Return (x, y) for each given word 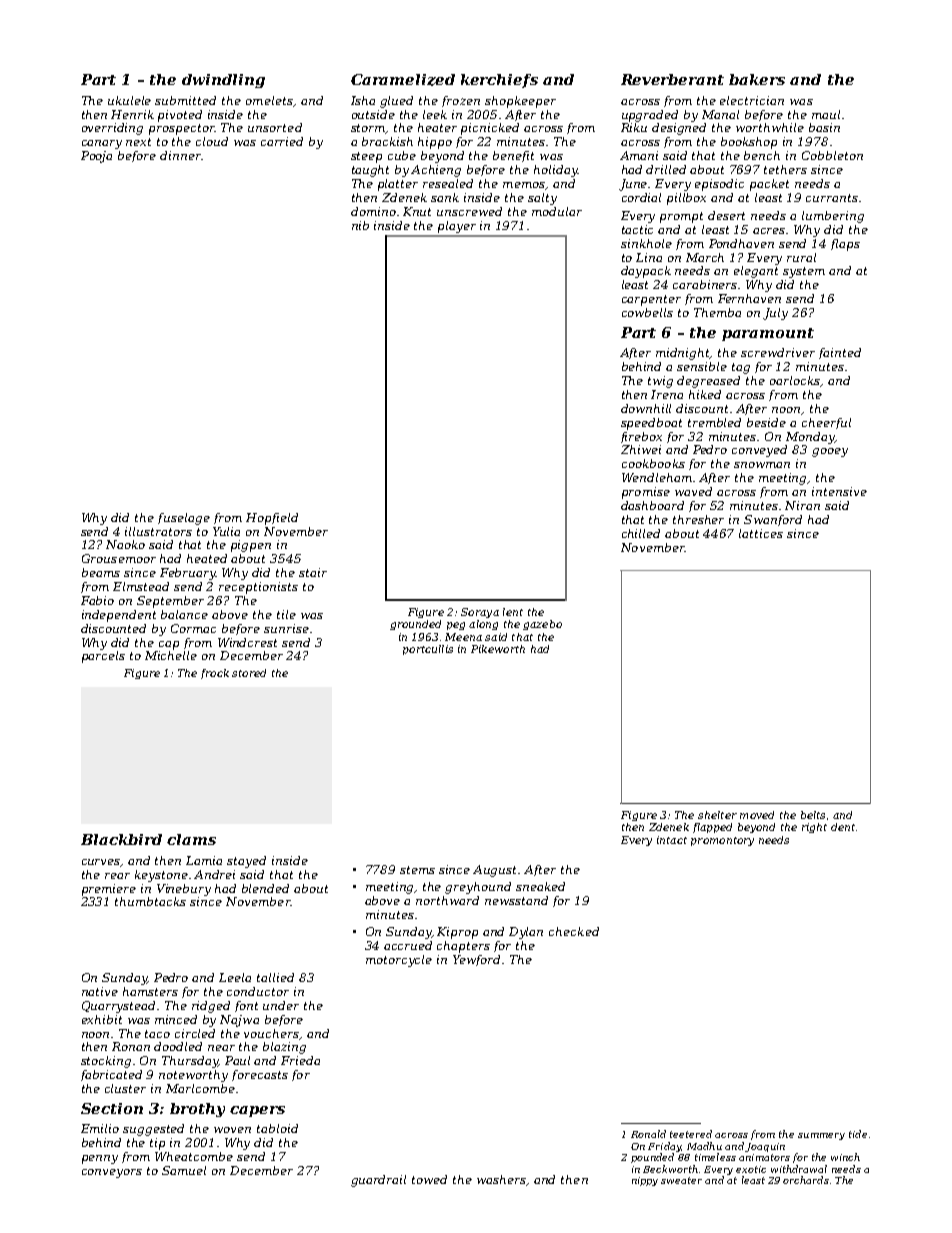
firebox (641, 437)
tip (157, 1144)
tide (858, 1134)
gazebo (542, 625)
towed (429, 1179)
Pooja (96, 157)
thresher (698, 519)
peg (456, 626)
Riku (634, 127)
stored (249, 673)
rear (117, 876)
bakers (757, 79)
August (494, 871)
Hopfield (272, 519)
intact (672, 840)
